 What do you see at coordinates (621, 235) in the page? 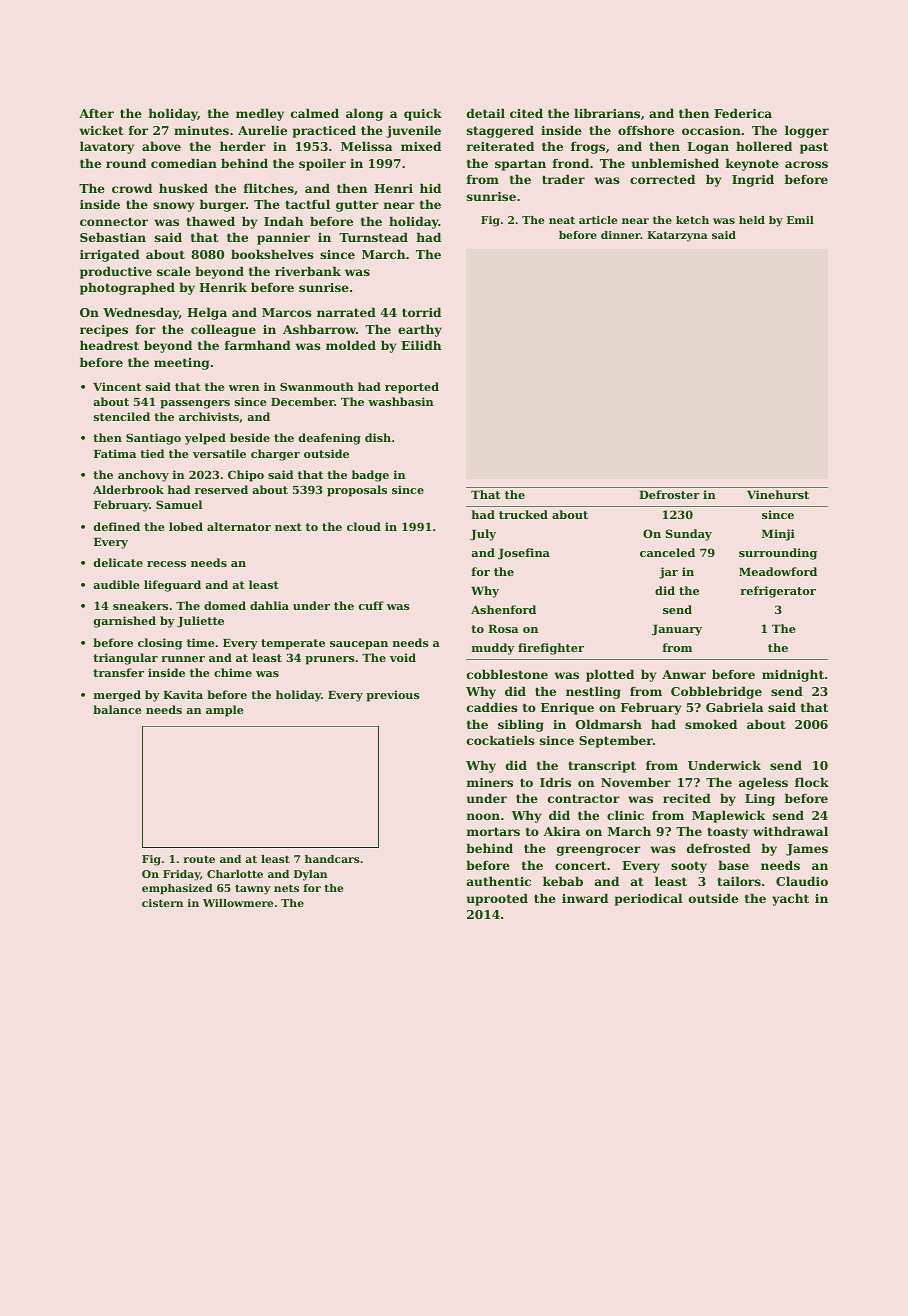
I see `dinner` at bounding box center [621, 235].
